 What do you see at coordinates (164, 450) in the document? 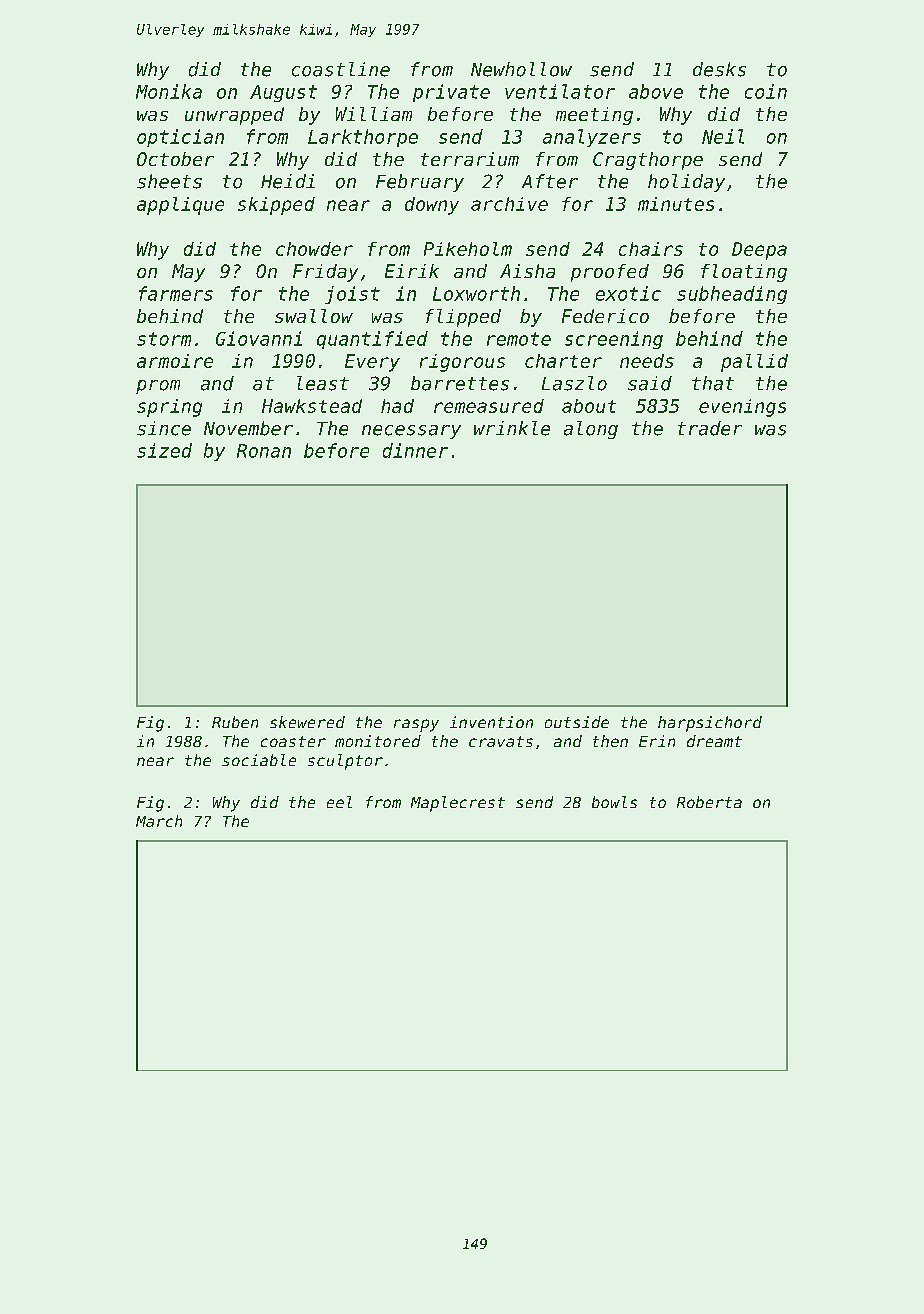
I see `sized` at bounding box center [164, 450].
